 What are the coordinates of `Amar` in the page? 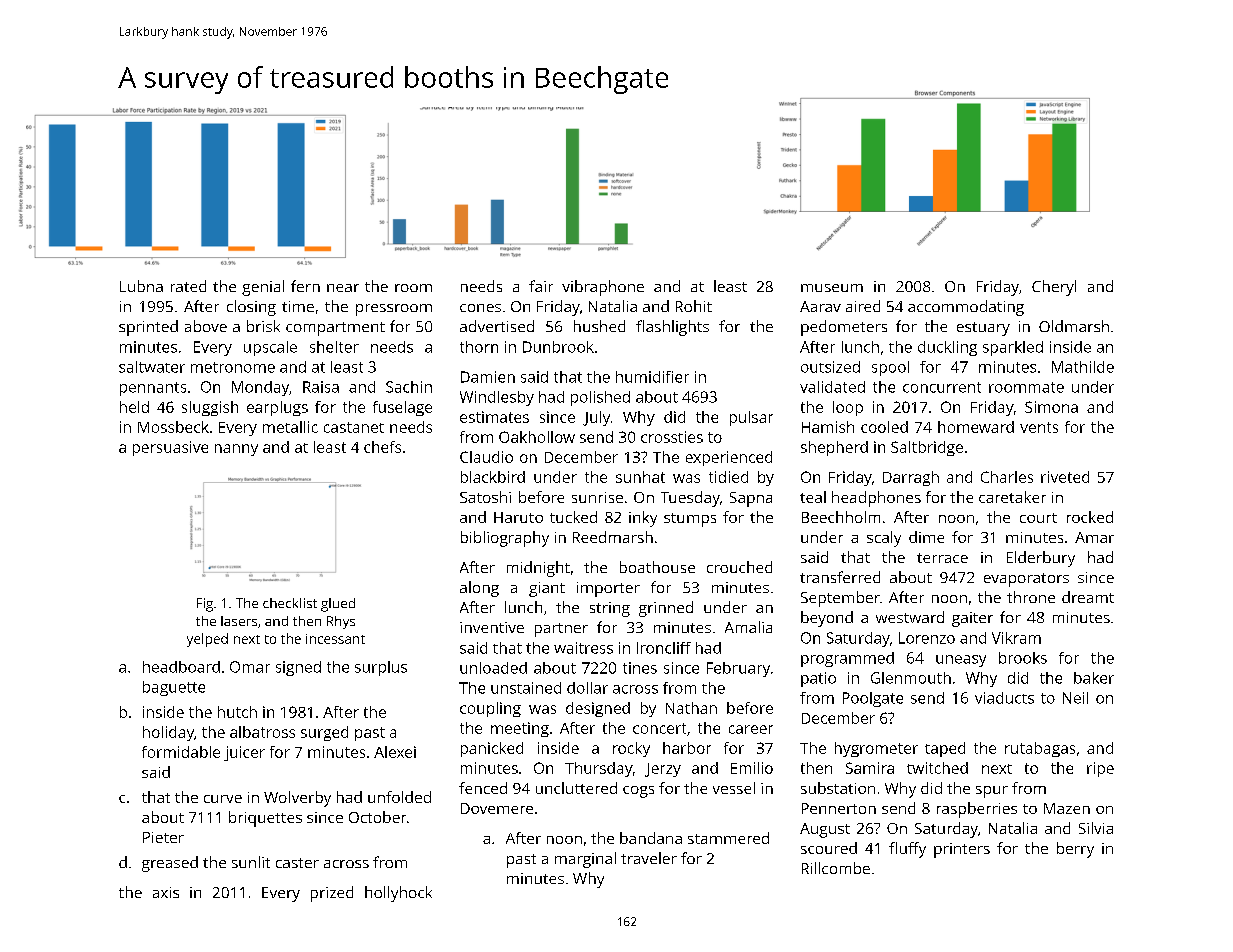 It's located at (1094, 537).
